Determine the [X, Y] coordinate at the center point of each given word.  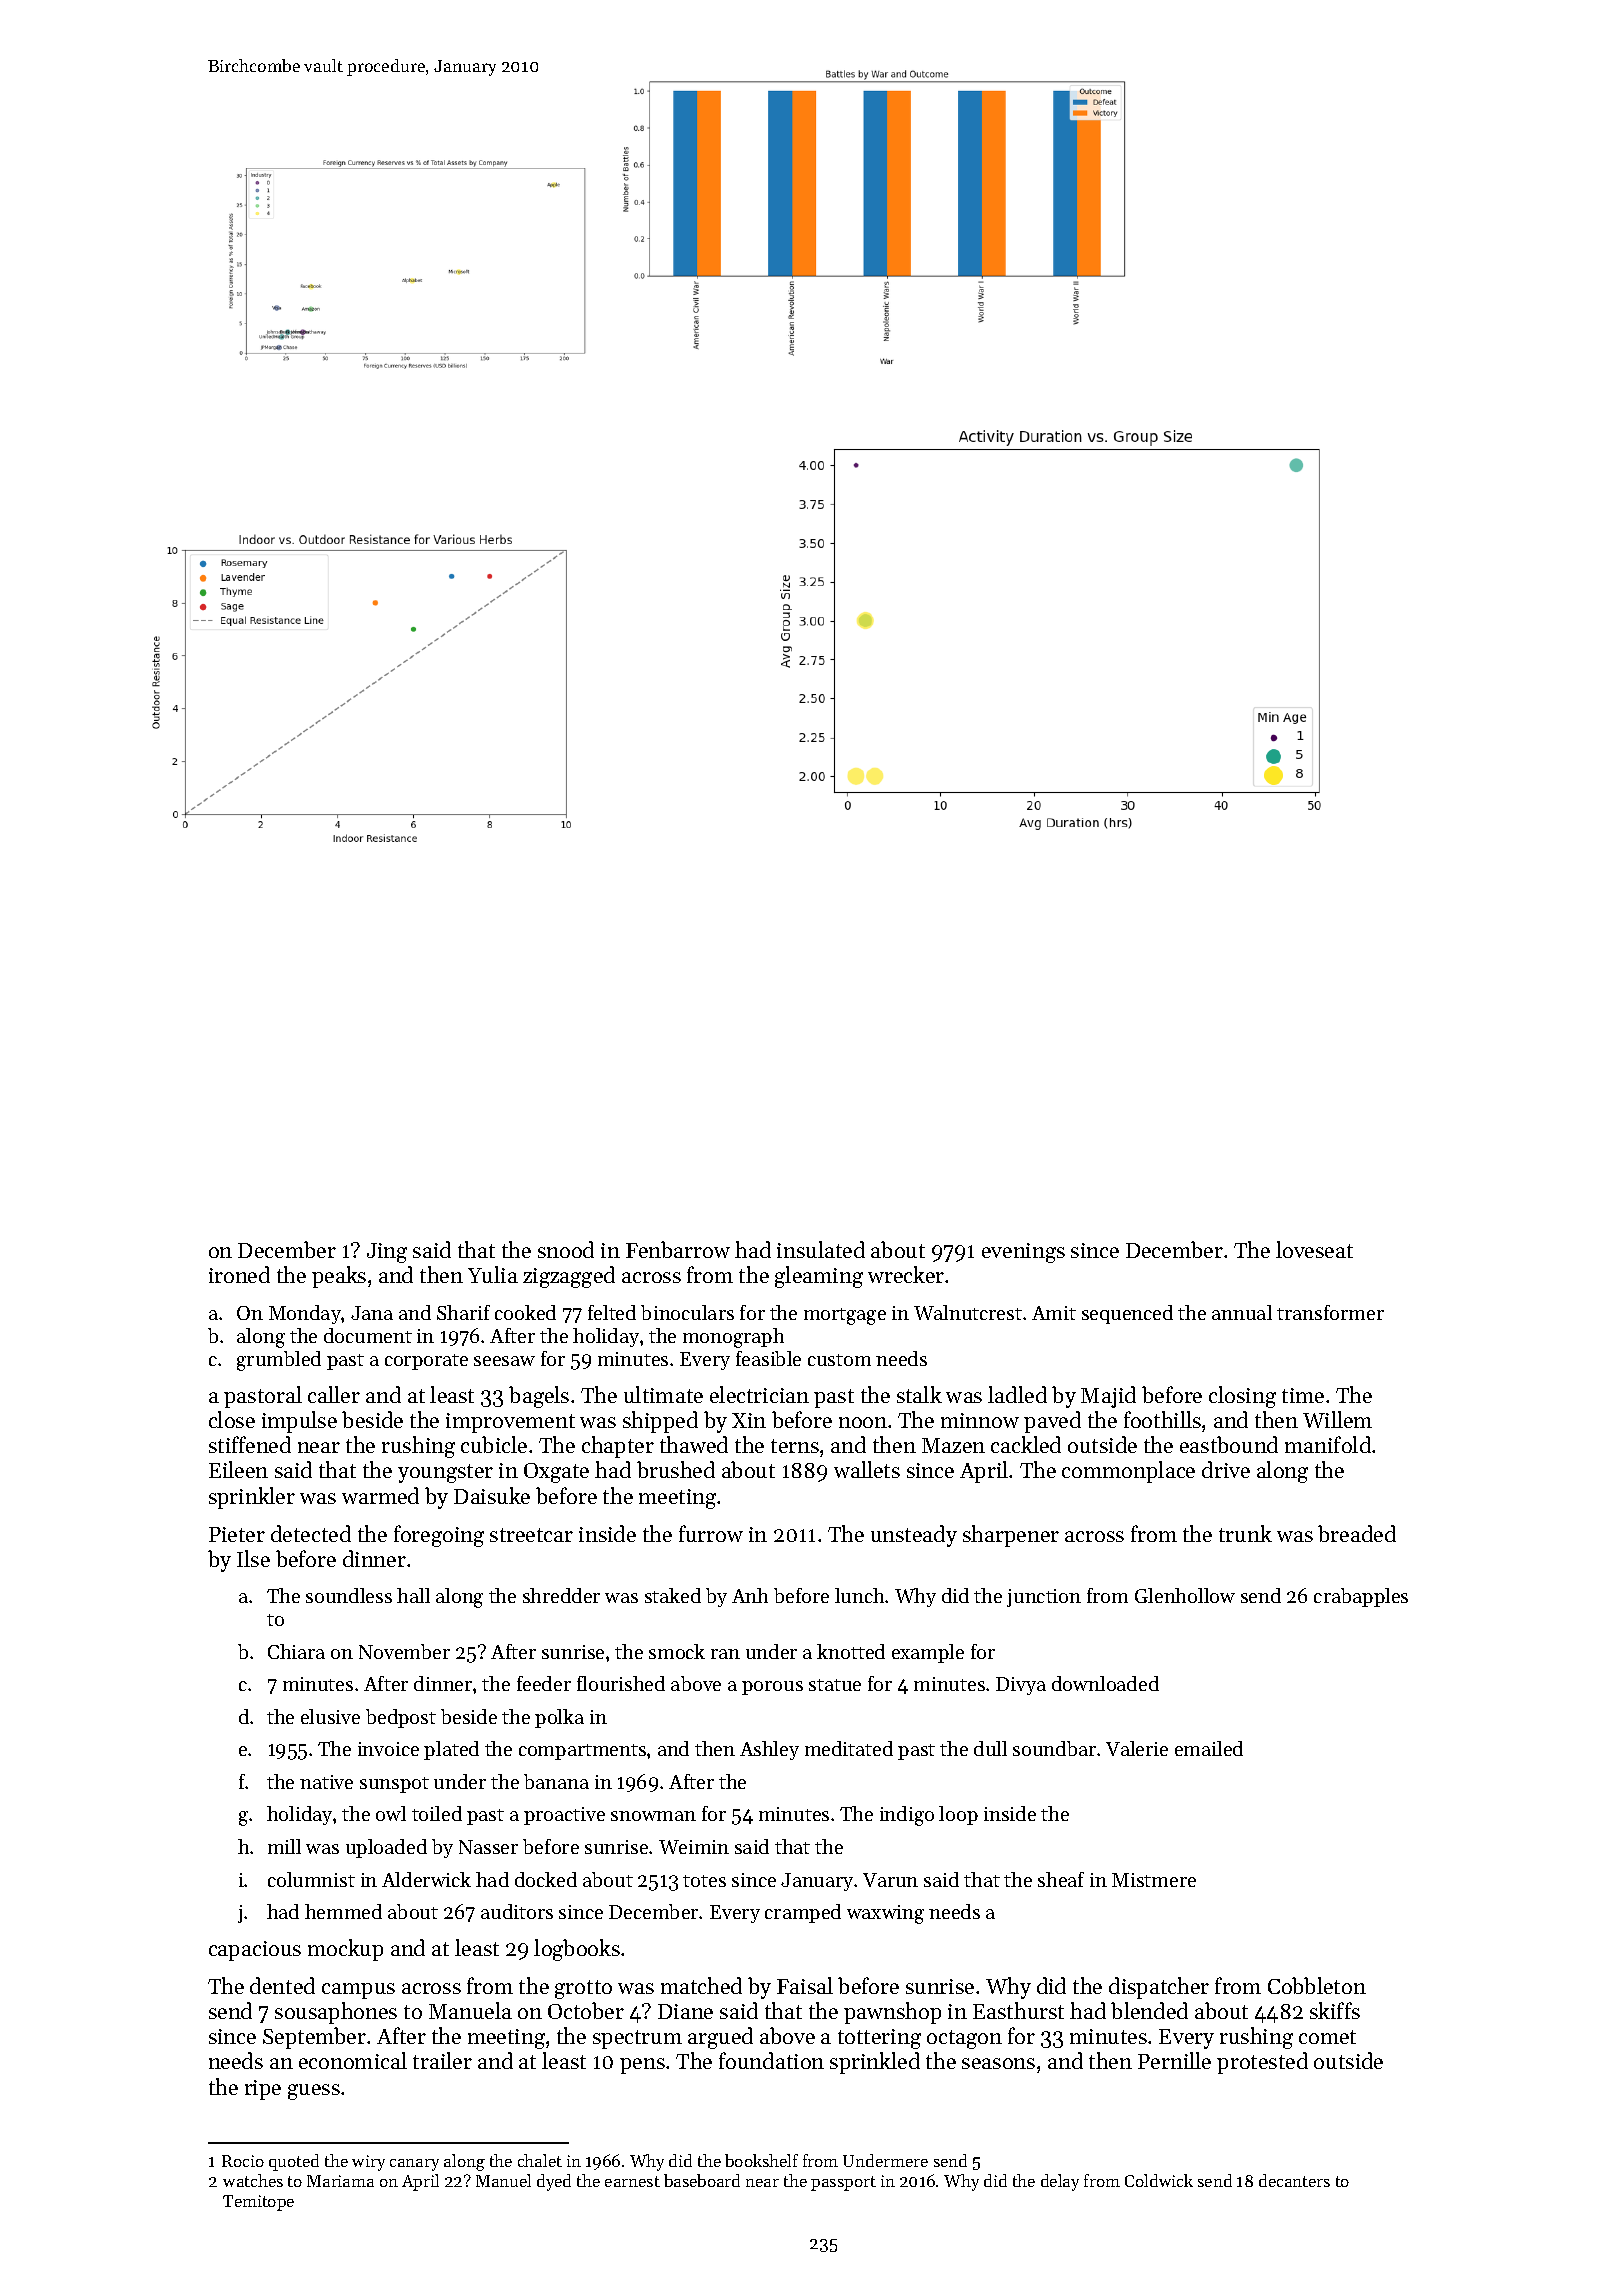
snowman [653, 1816]
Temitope [258, 2203]
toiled [437, 1813]
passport [843, 2183]
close [232, 1419]
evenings [1023, 1253]
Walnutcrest [968, 1312]
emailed [1209, 1748]
